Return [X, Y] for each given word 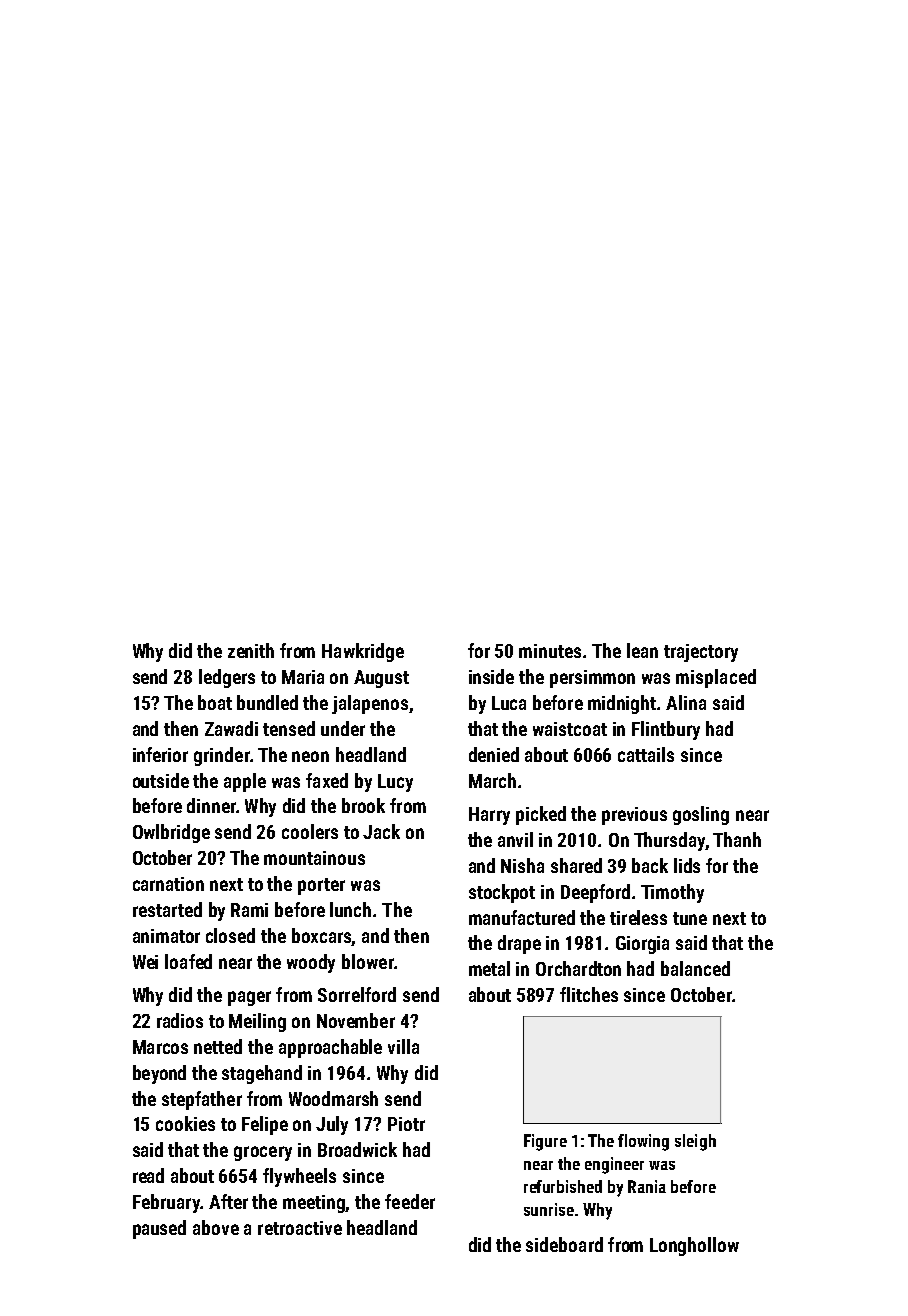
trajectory [701, 653]
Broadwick [357, 1149]
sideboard [564, 1244]
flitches [589, 994]
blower [368, 961]
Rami [249, 910]
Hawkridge [363, 652]
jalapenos [370, 704]
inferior [160, 754]
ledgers [227, 678]
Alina [686, 702]
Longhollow [694, 1246]
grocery [263, 1153]
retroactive [300, 1228]
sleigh [695, 1142]
